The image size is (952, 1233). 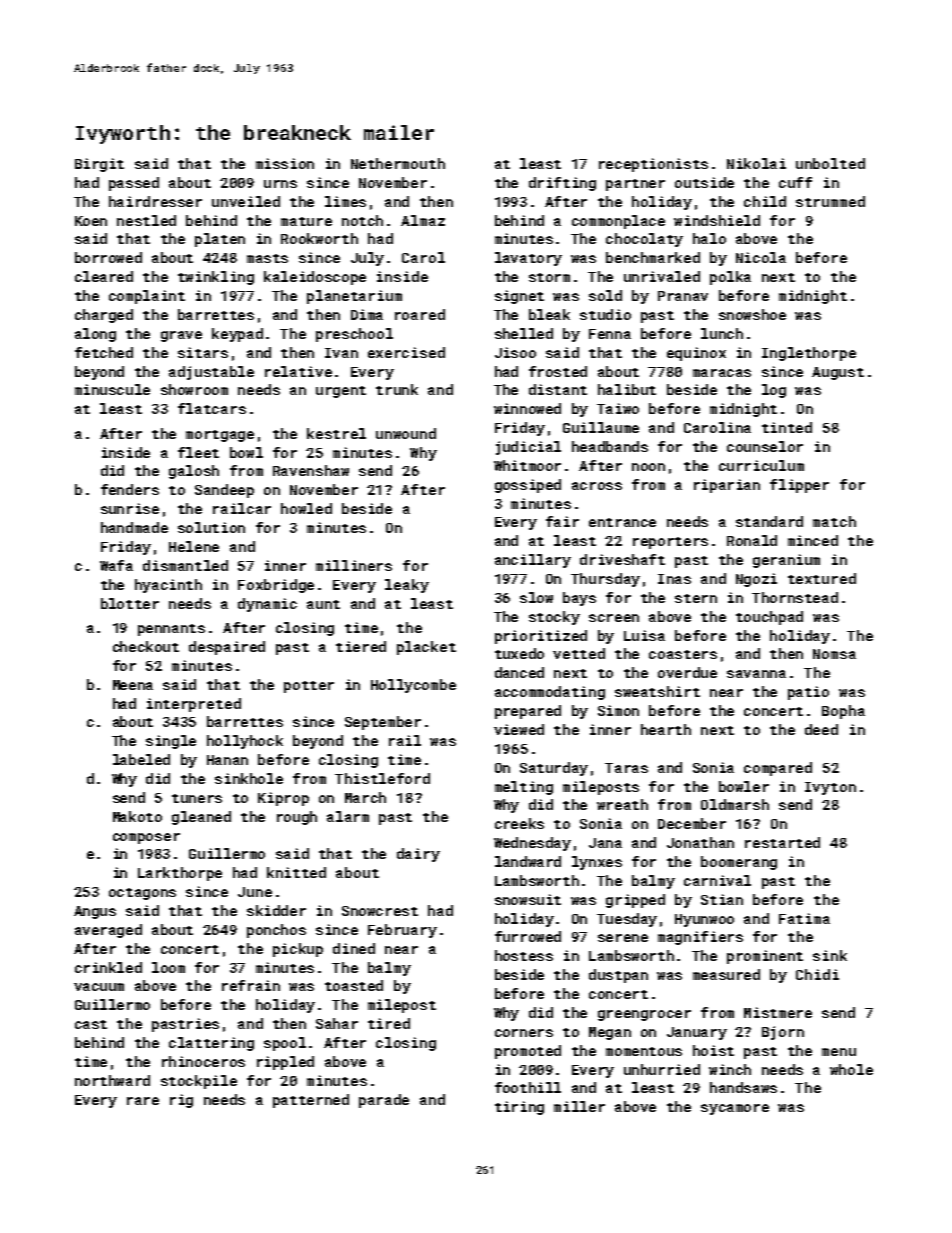 I want to click on minuscule, so click(x=112, y=389).
